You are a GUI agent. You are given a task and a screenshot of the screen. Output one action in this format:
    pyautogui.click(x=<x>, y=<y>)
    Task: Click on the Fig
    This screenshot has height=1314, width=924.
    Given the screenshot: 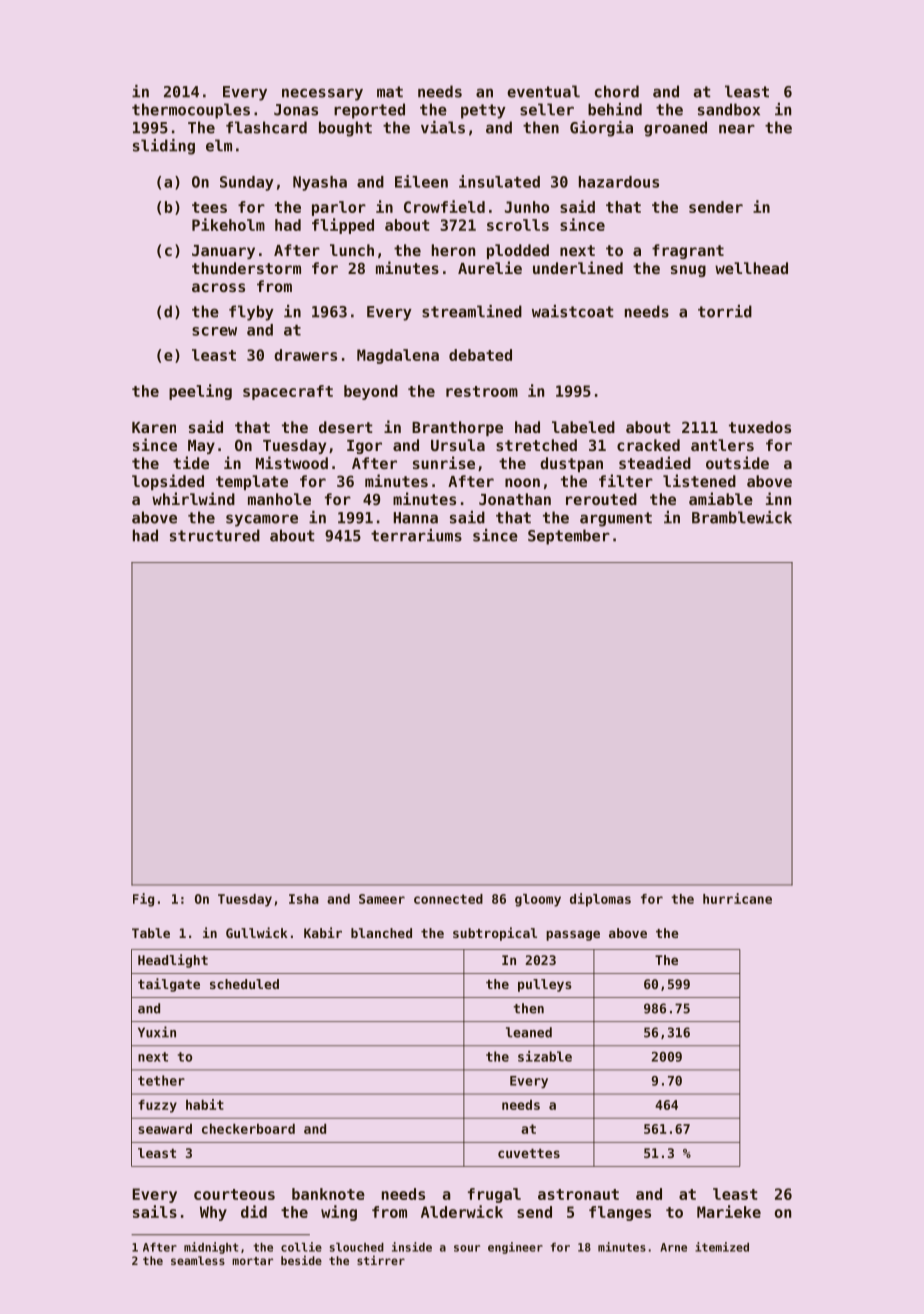 What is the action you would take?
    pyautogui.click(x=143, y=900)
